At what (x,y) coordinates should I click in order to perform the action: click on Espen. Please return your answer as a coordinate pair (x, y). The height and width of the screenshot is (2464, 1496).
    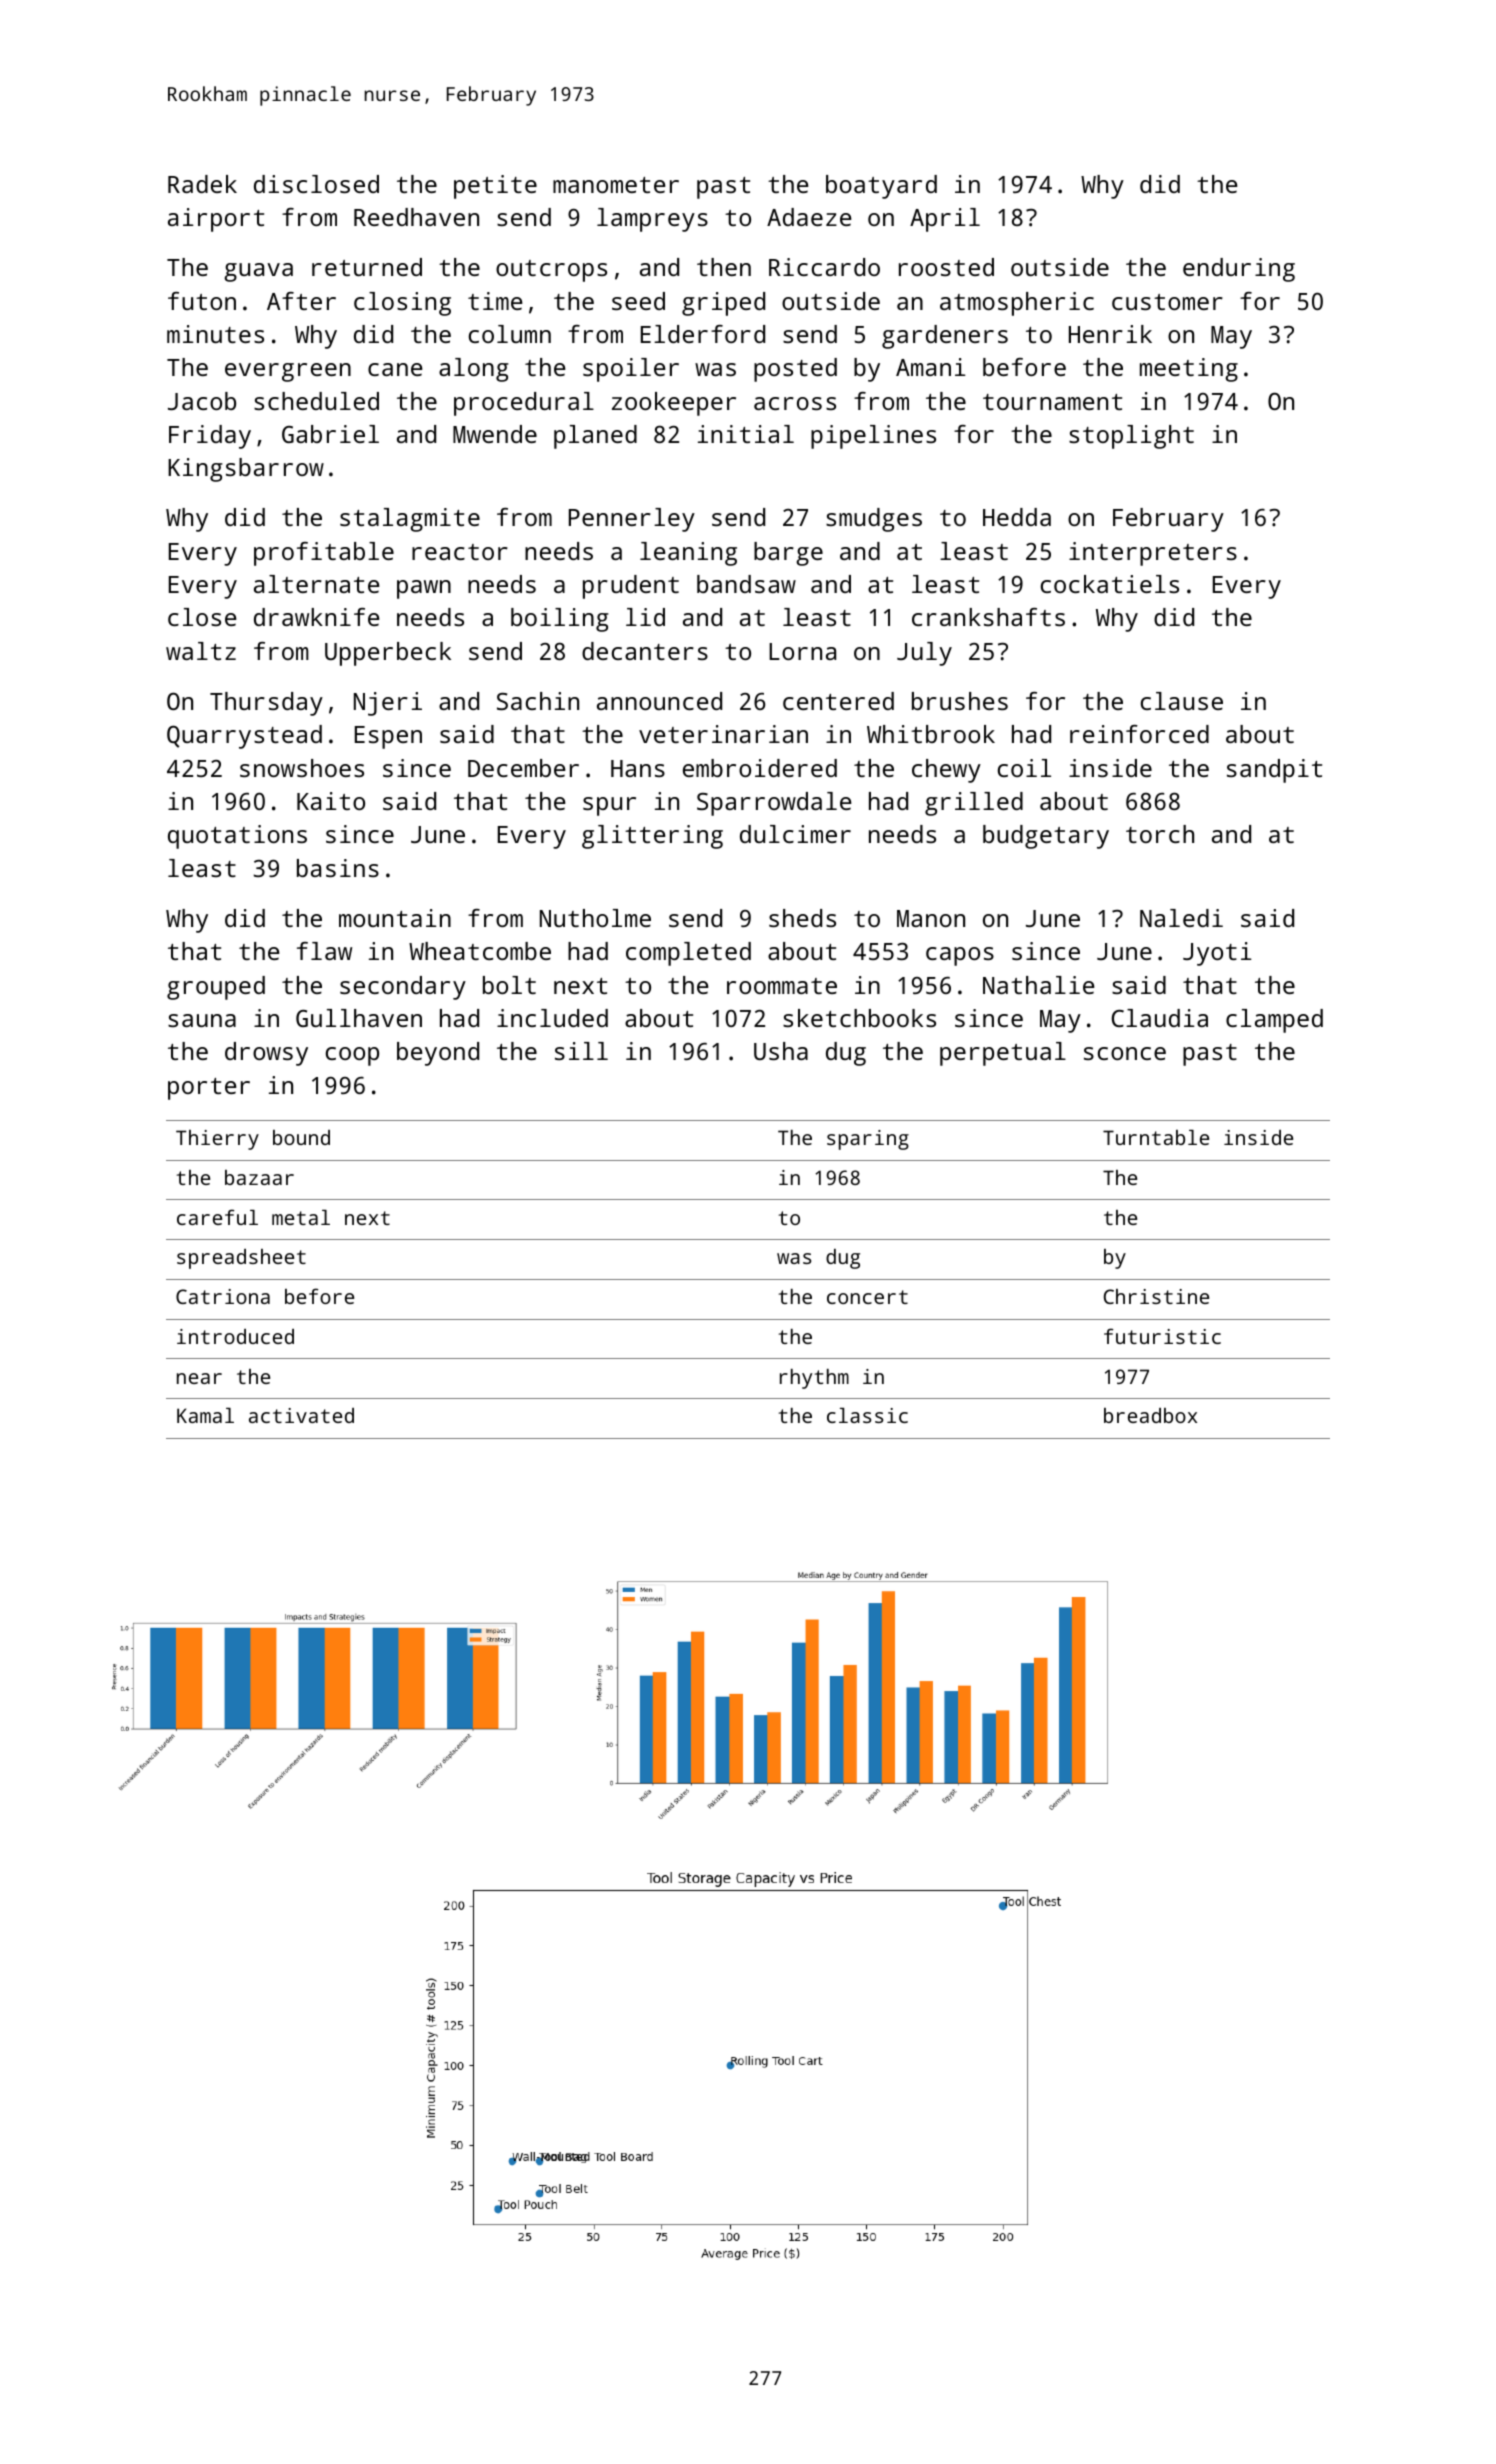
    Looking at the image, I should click on (388, 737).
